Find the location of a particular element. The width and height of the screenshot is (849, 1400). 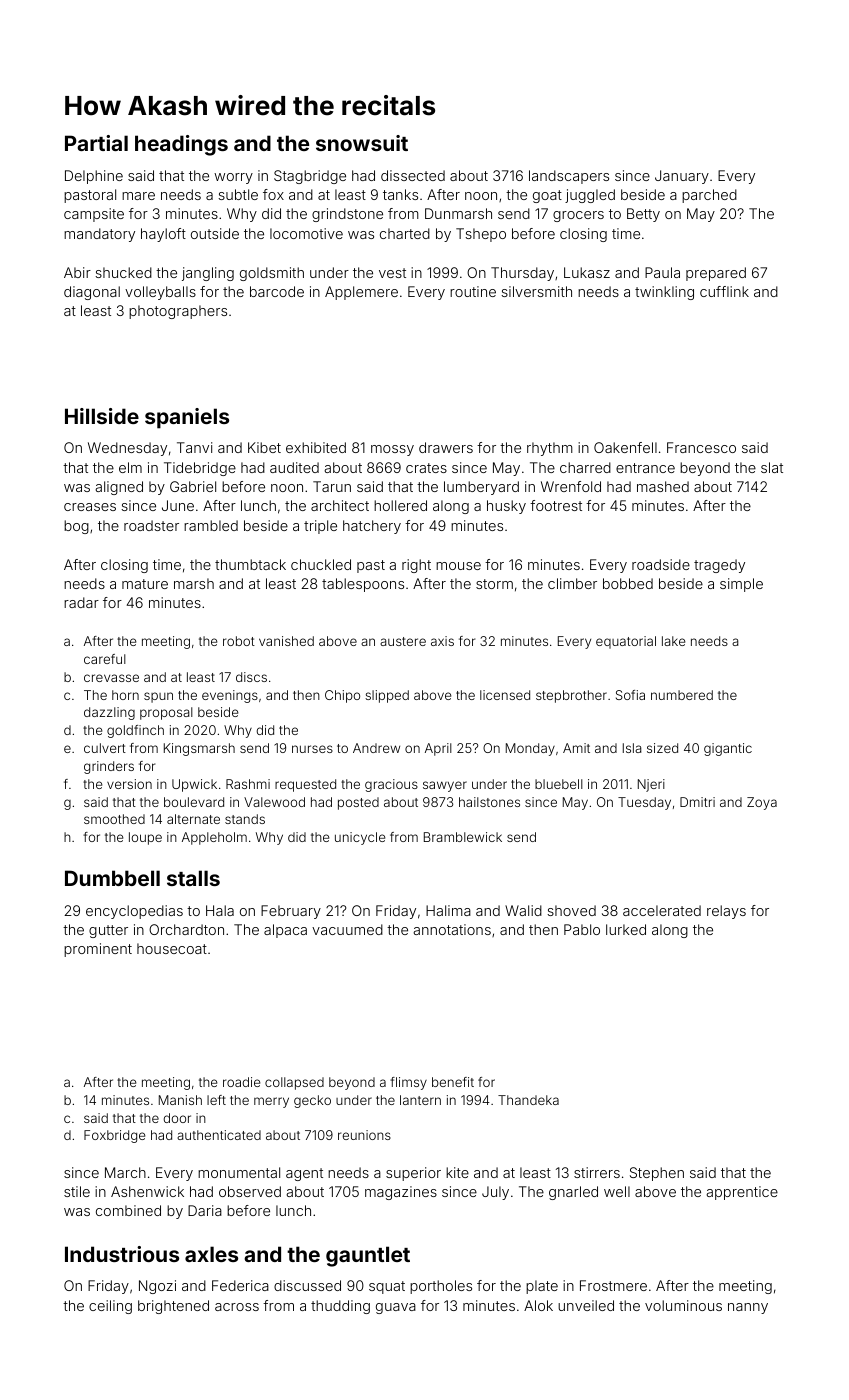

Hillside is located at coordinates (102, 416).
